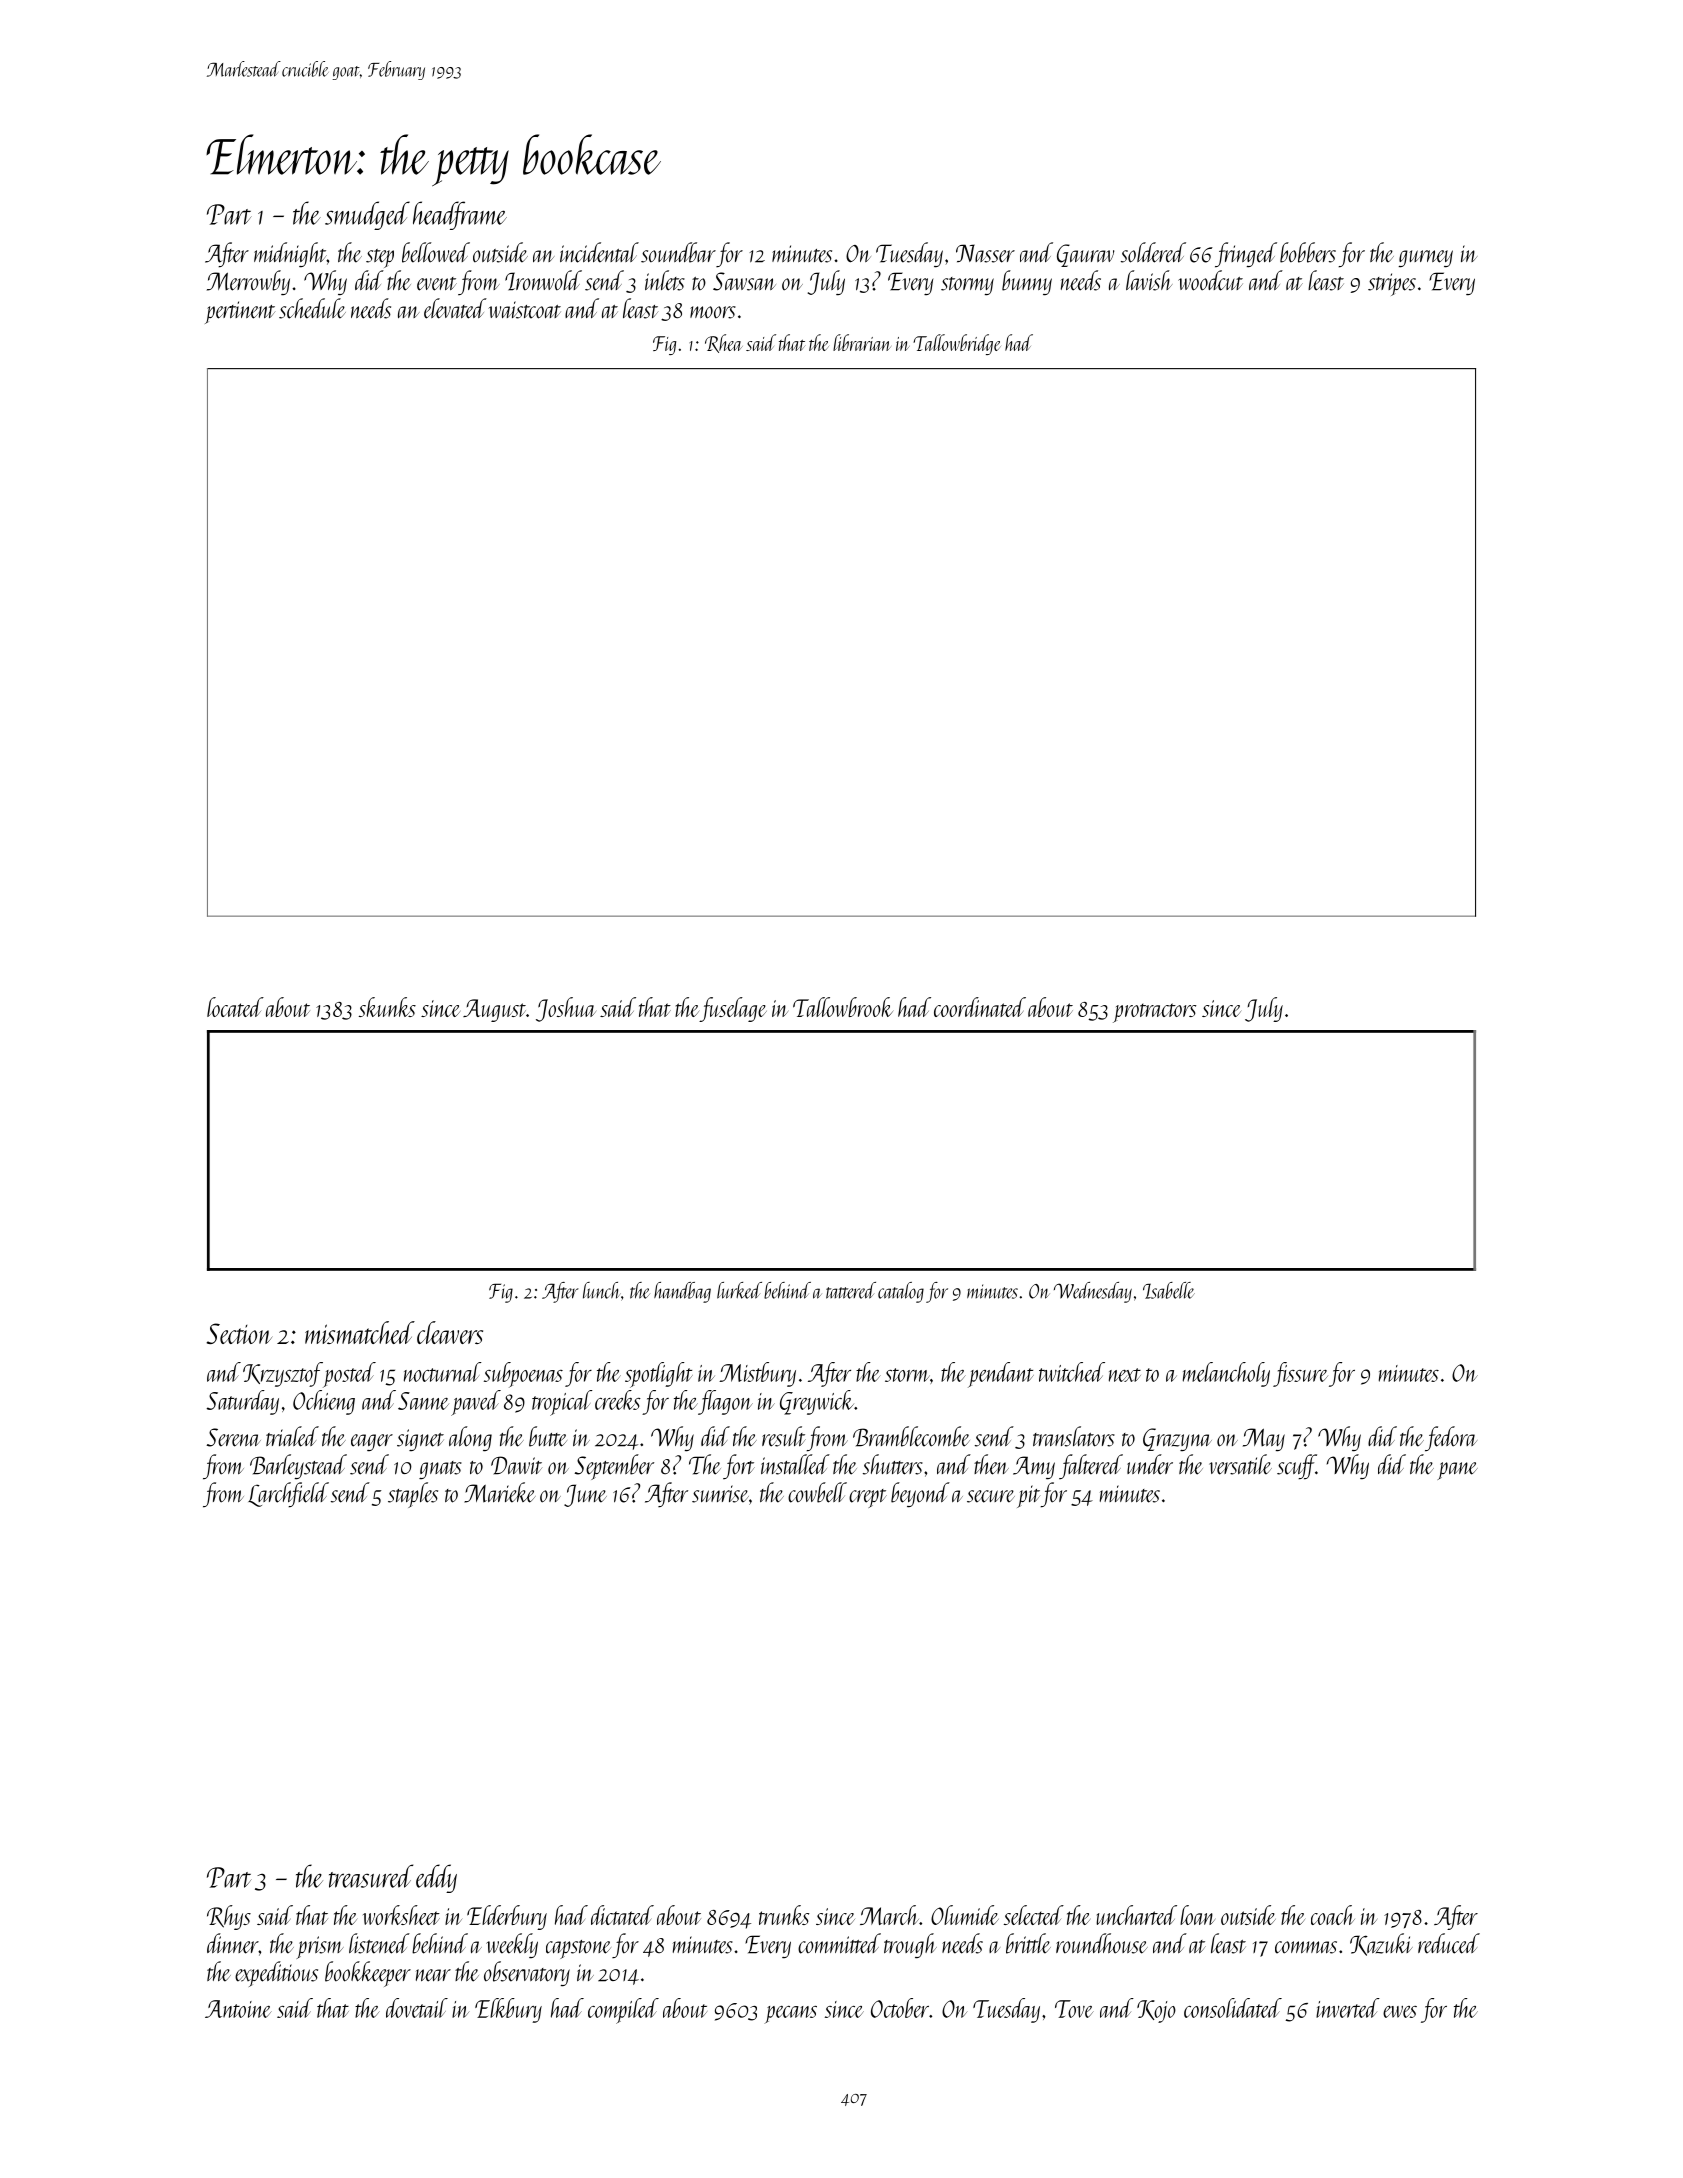  I want to click on Serena, so click(233, 1437).
